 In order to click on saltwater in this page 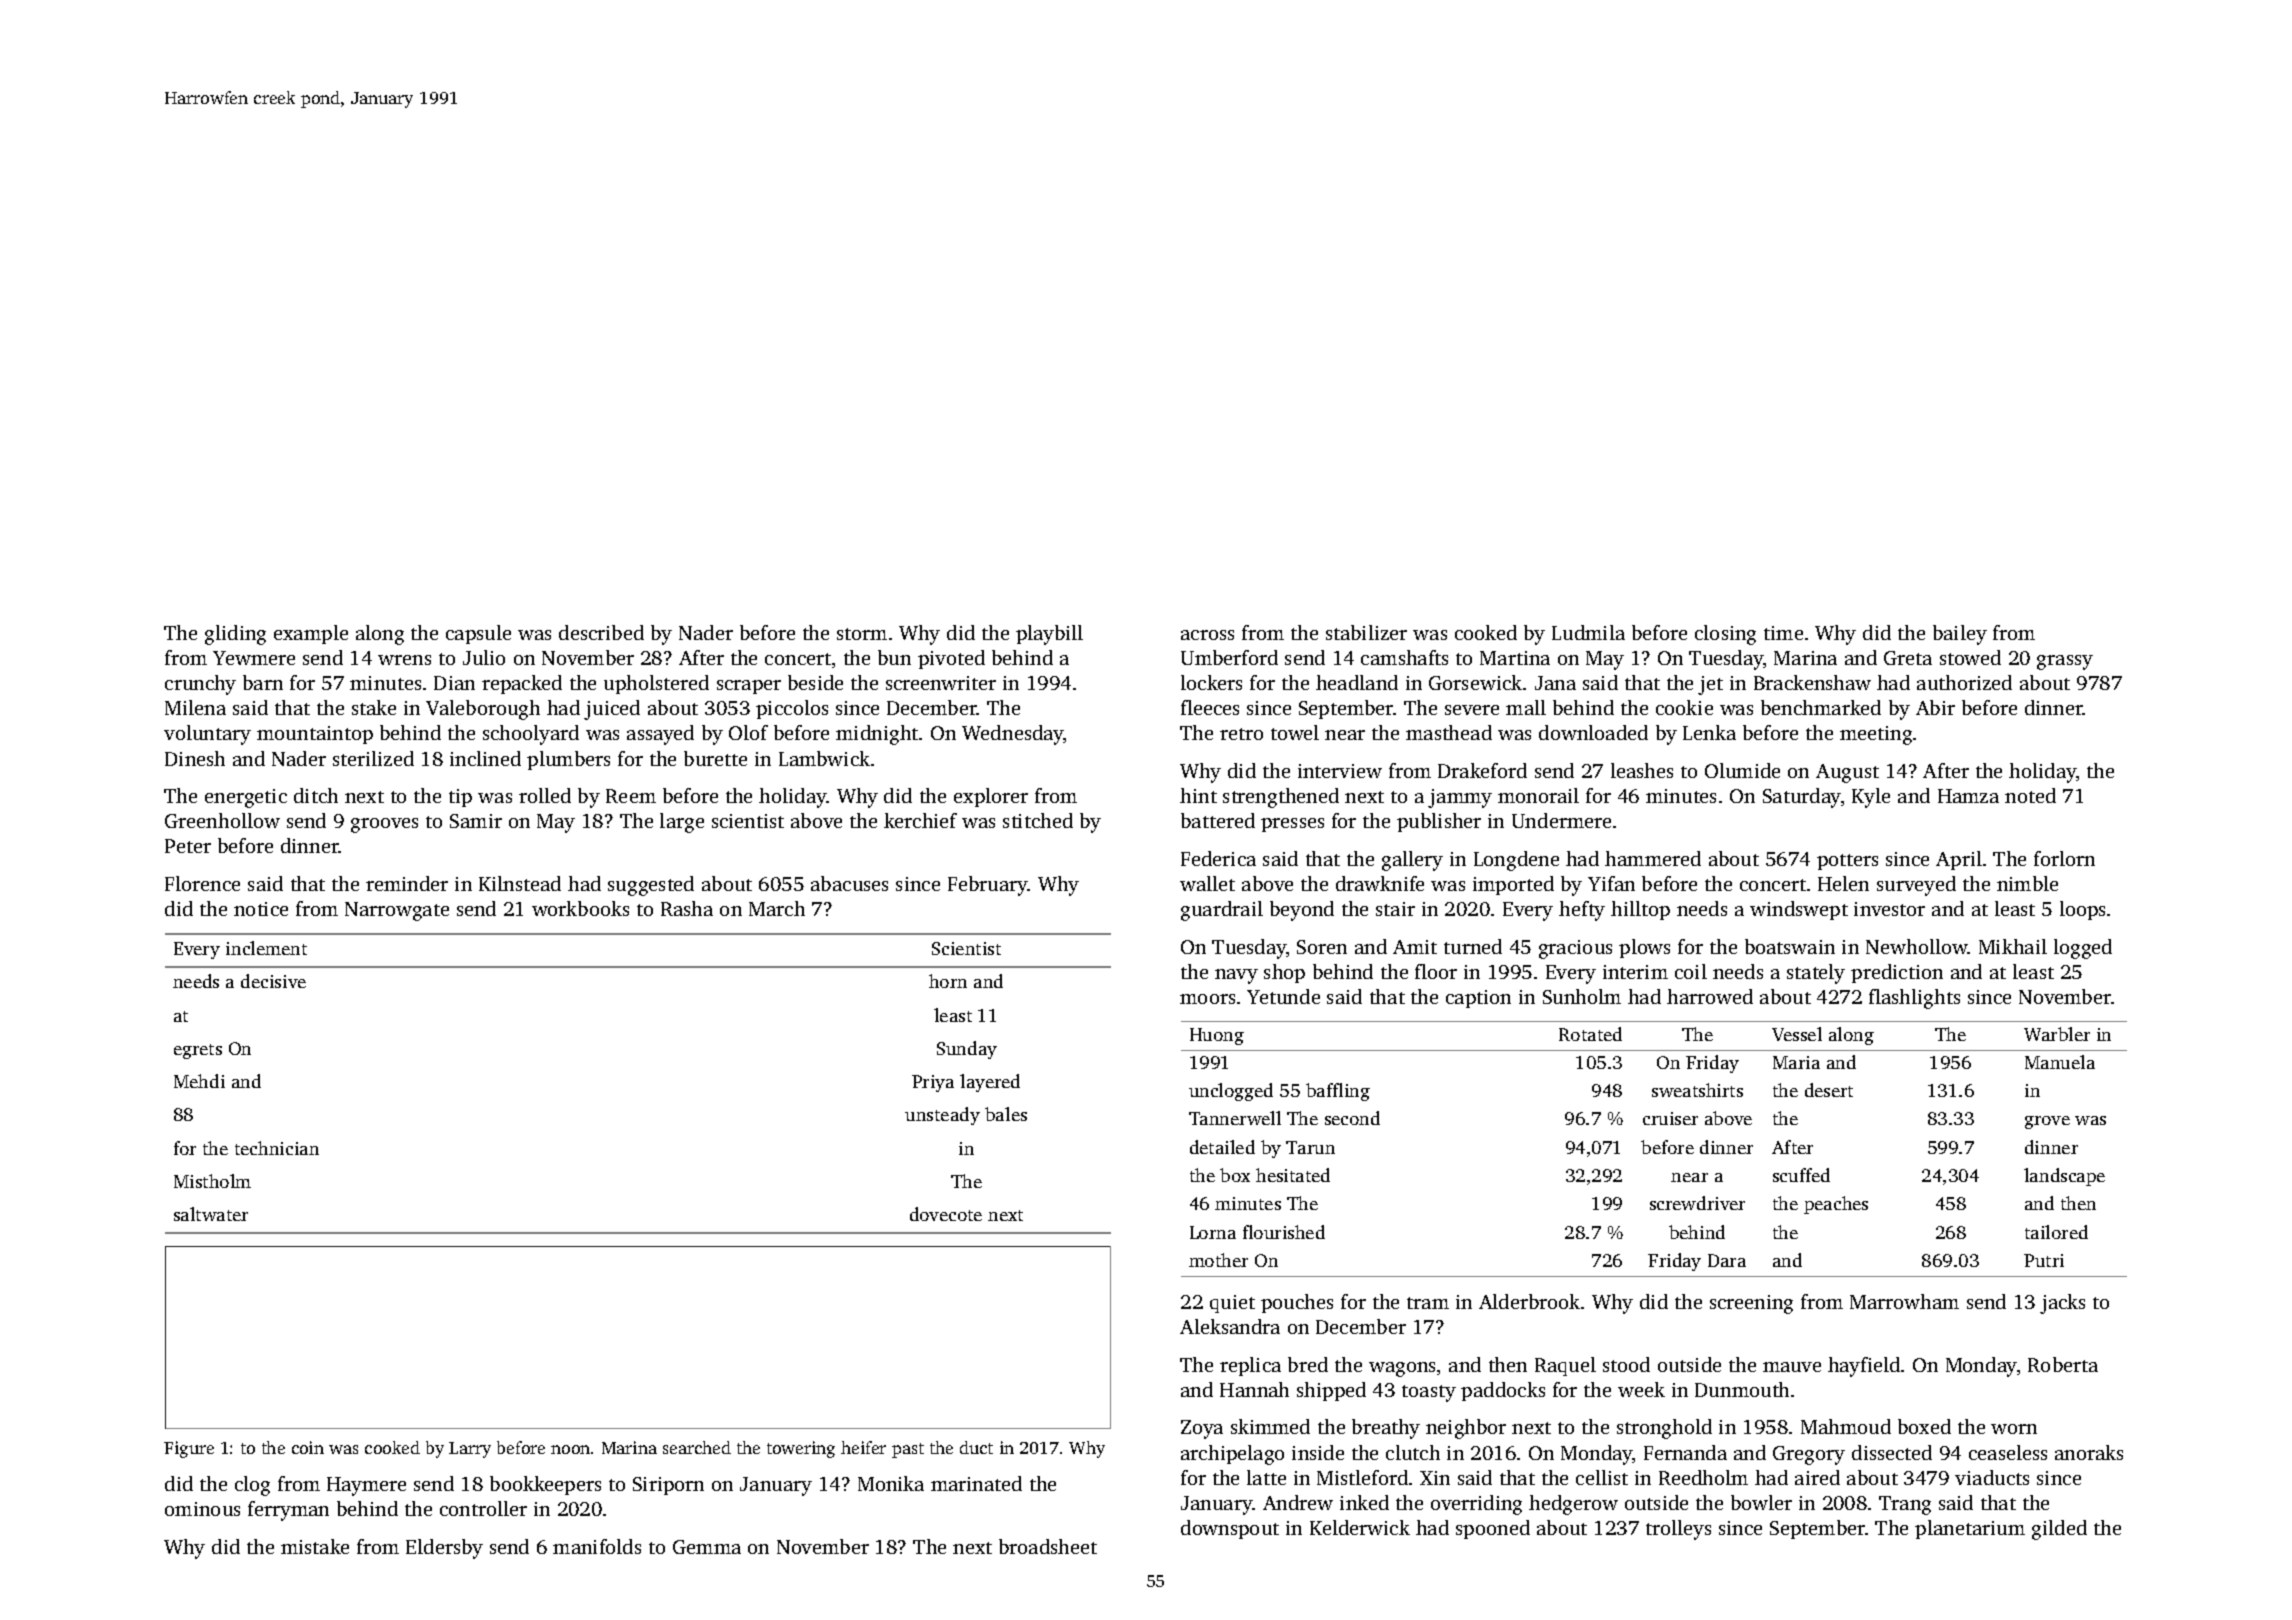, I will do `click(211, 1214)`.
